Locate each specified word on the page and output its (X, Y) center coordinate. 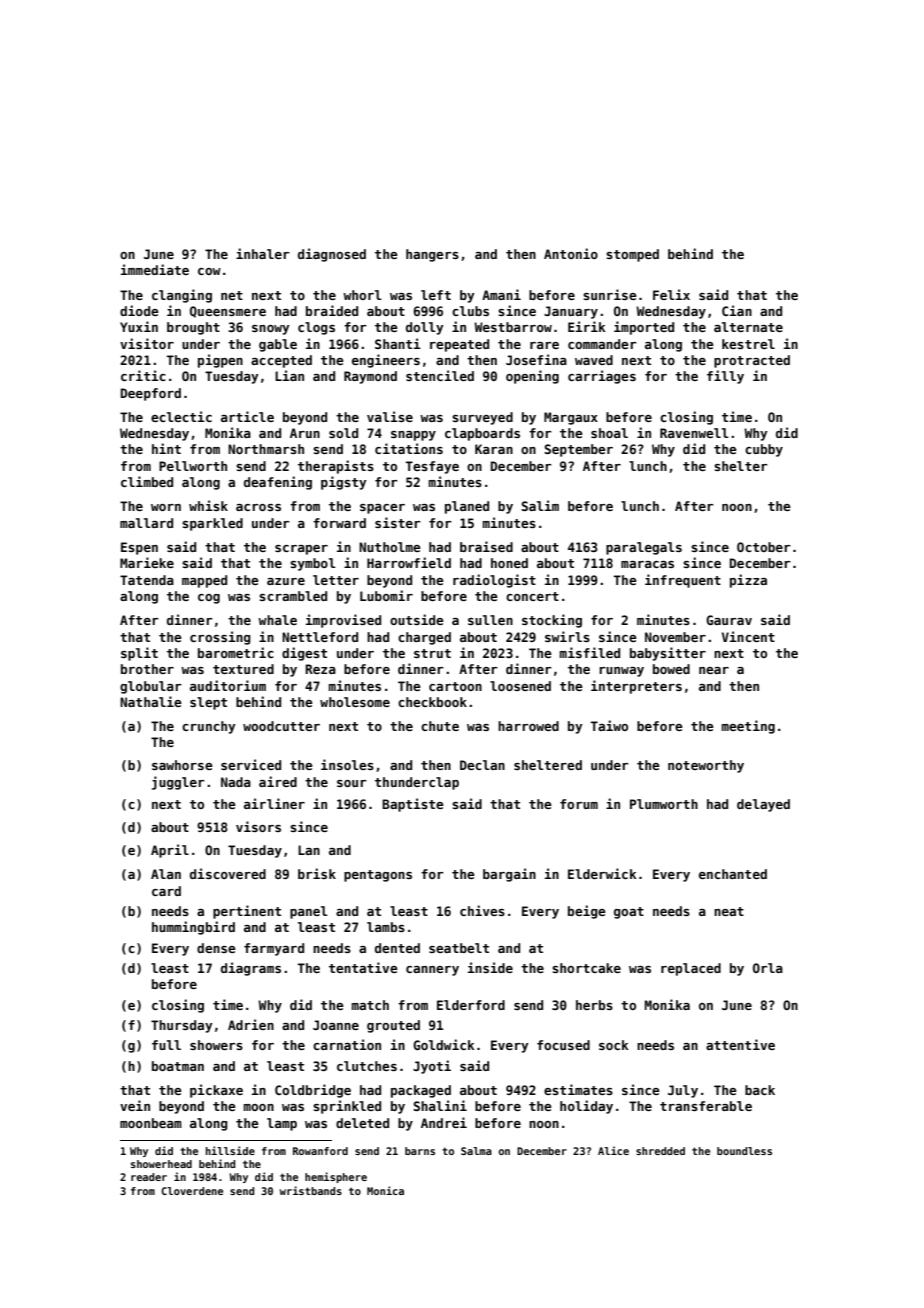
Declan (482, 765)
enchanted (733, 874)
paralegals (644, 548)
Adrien (251, 1024)
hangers (432, 255)
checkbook (432, 702)
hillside (230, 1150)
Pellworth (193, 466)
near (714, 670)
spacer (382, 509)
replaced (691, 969)
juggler (178, 783)
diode (139, 310)
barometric (236, 652)
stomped (632, 255)
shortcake (586, 968)
